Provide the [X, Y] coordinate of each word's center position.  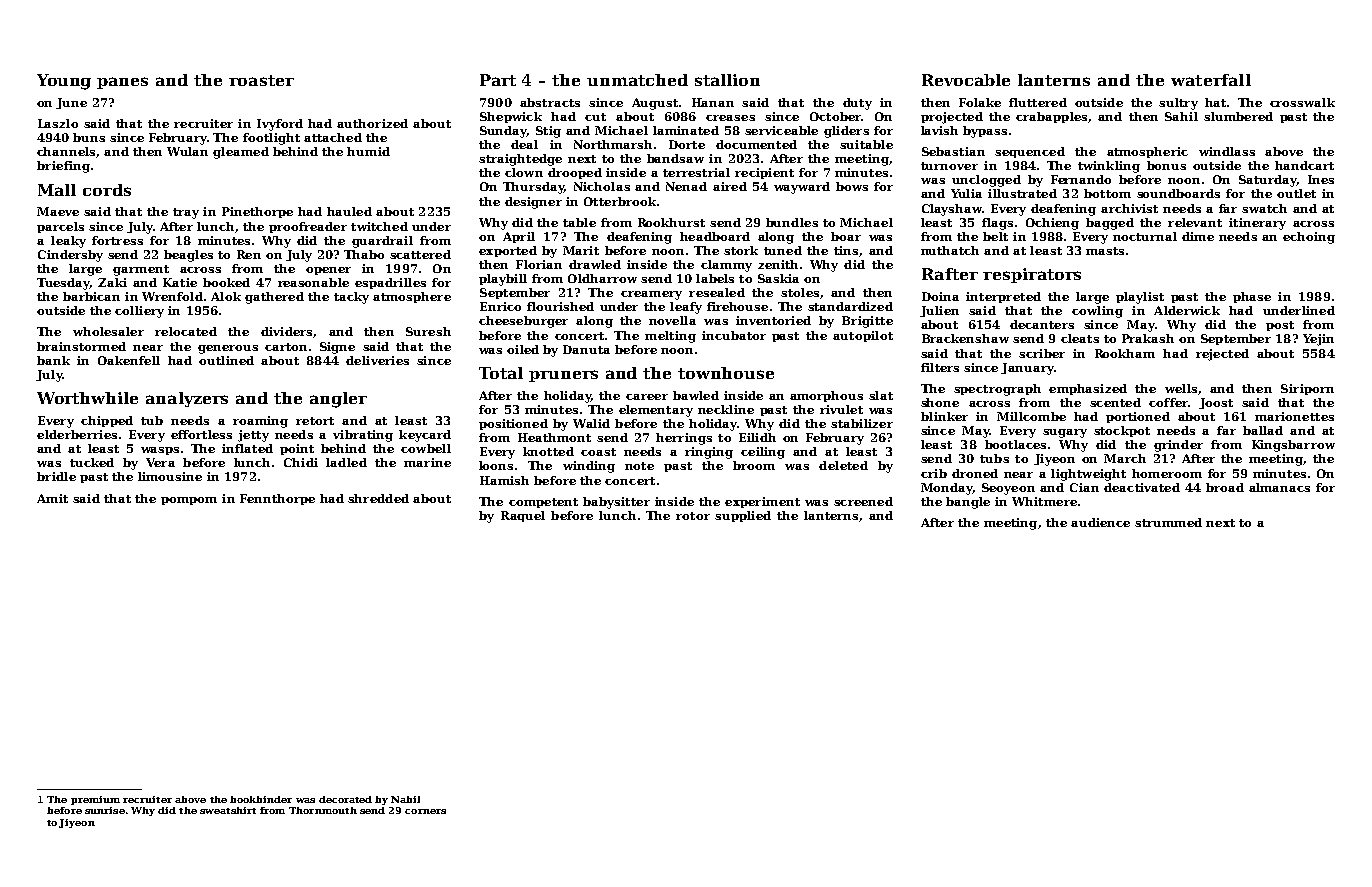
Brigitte [867, 322]
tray [186, 213]
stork [741, 250]
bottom [1107, 193]
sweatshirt [228, 810]
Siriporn [1307, 389]
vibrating [363, 436]
